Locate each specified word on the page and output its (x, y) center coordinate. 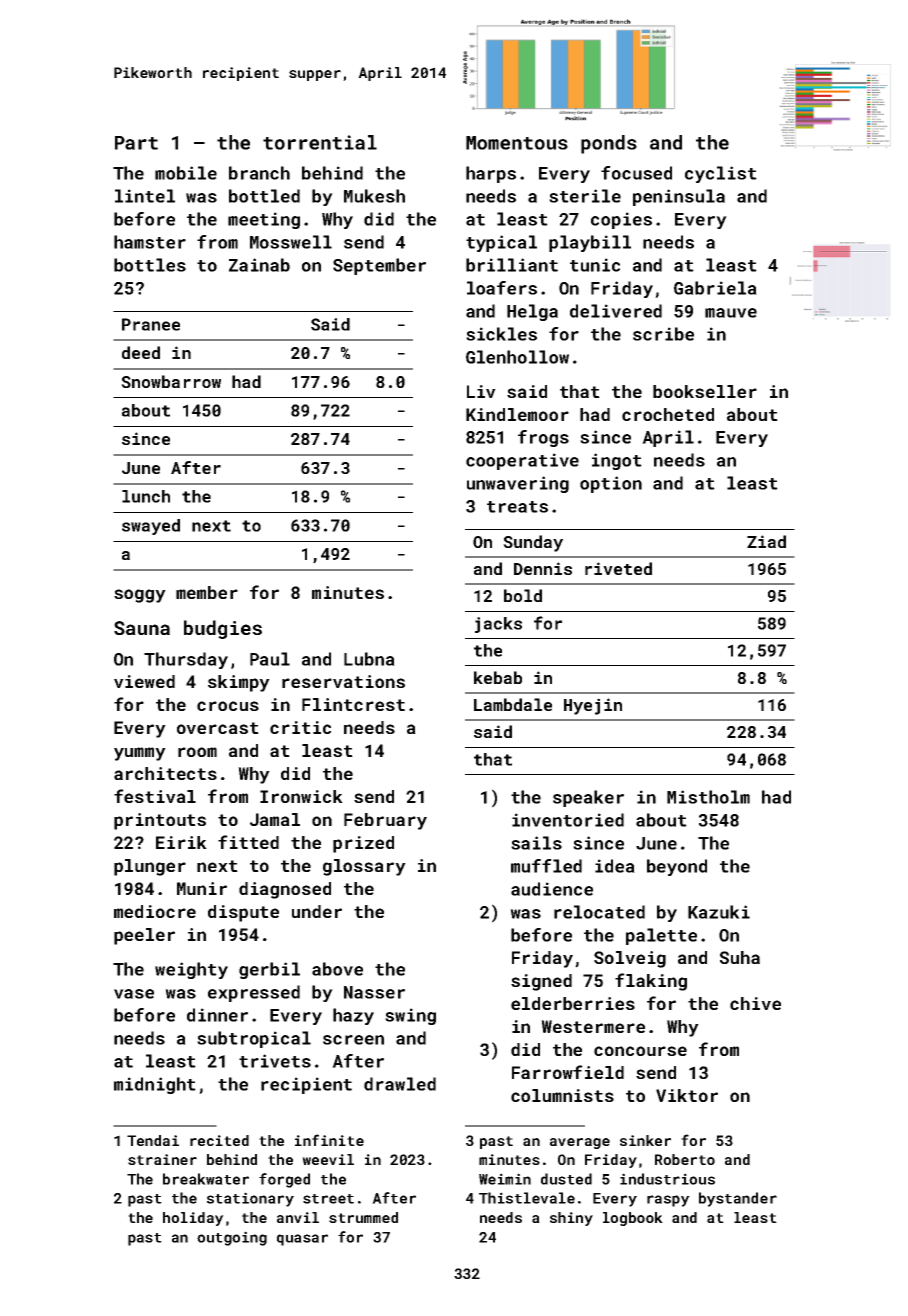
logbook (633, 1219)
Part (136, 143)
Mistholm (708, 797)
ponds (609, 144)
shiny (571, 1219)
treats (517, 507)
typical (501, 243)
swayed (151, 527)
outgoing (232, 1238)
